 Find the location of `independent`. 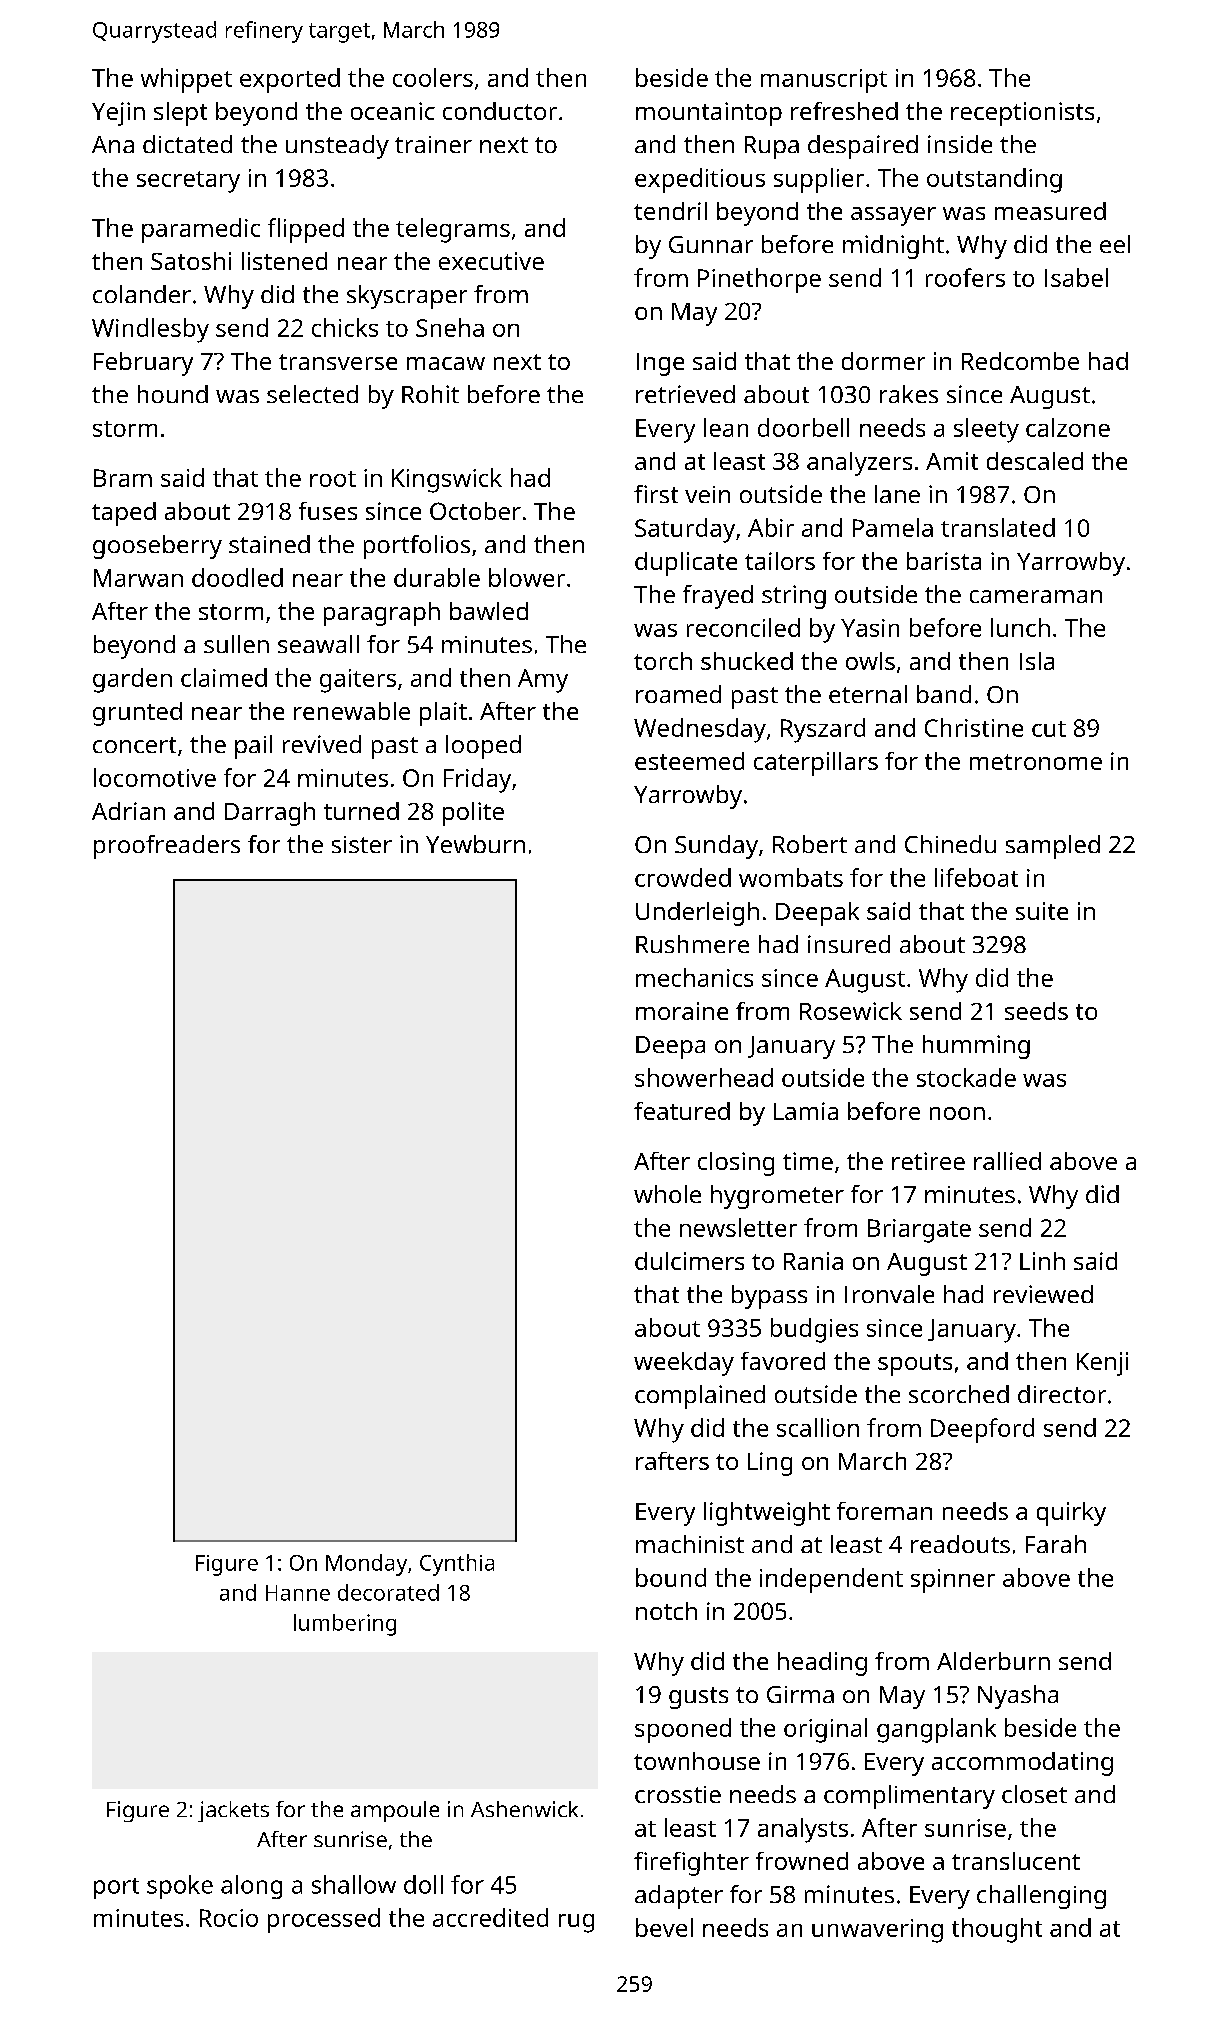

independent is located at coordinates (831, 1580).
